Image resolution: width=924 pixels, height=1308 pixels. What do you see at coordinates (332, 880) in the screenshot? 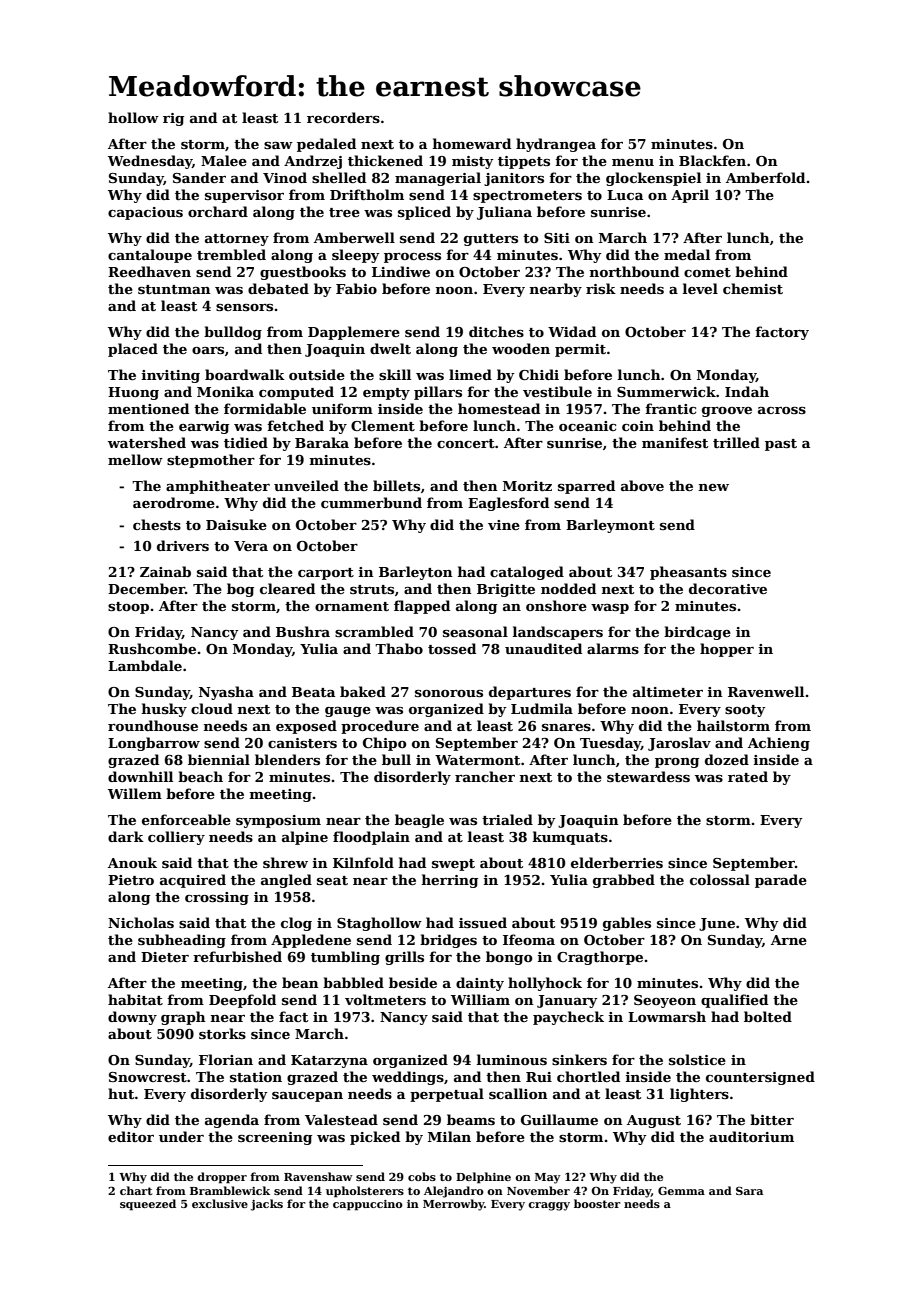
I see `seat` at bounding box center [332, 880].
